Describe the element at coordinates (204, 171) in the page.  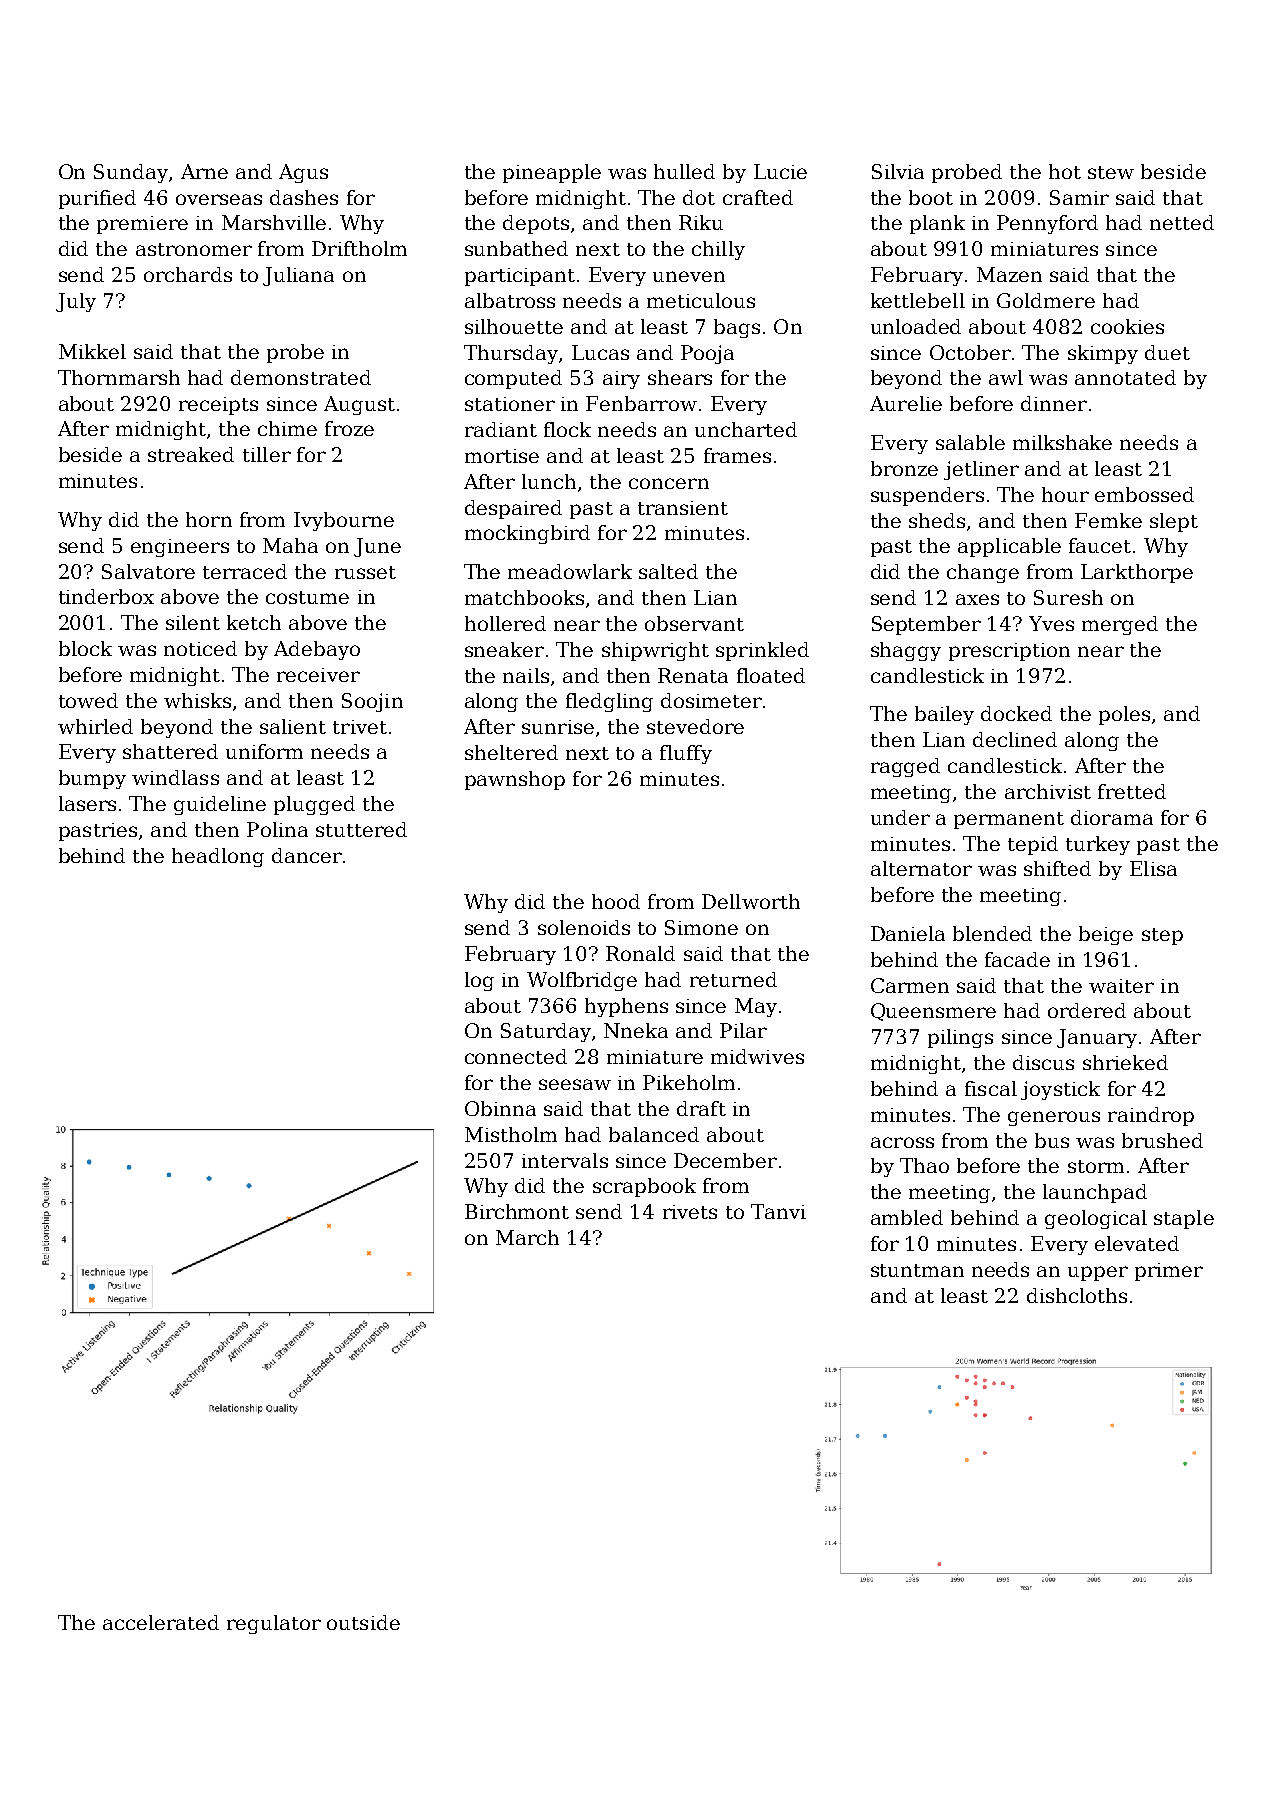
I see `Arne` at that location.
